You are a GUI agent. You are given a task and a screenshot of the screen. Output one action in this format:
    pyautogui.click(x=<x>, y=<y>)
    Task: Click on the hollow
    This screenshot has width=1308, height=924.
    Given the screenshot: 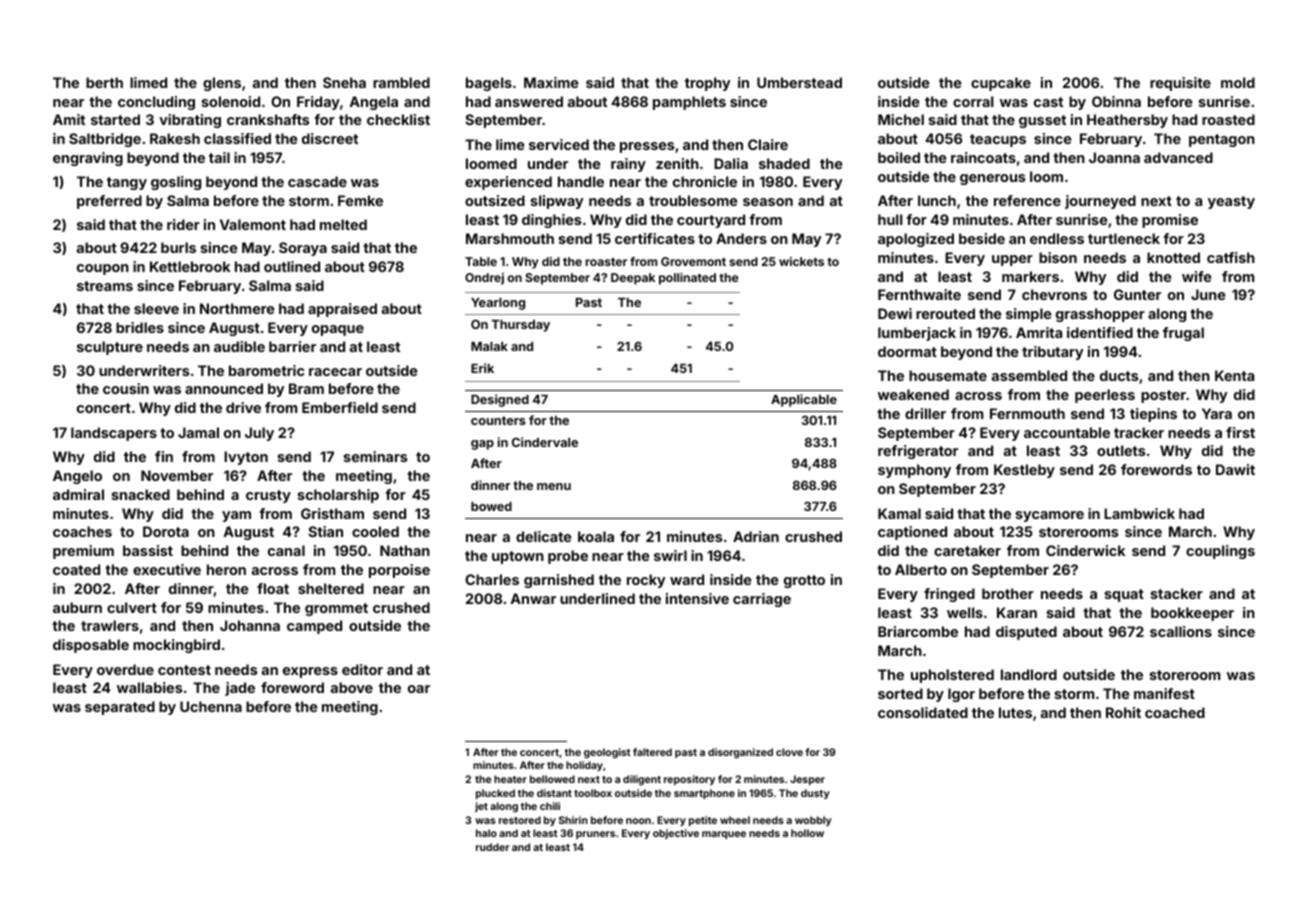 What is the action you would take?
    pyautogui.click(x=807, y=833)
